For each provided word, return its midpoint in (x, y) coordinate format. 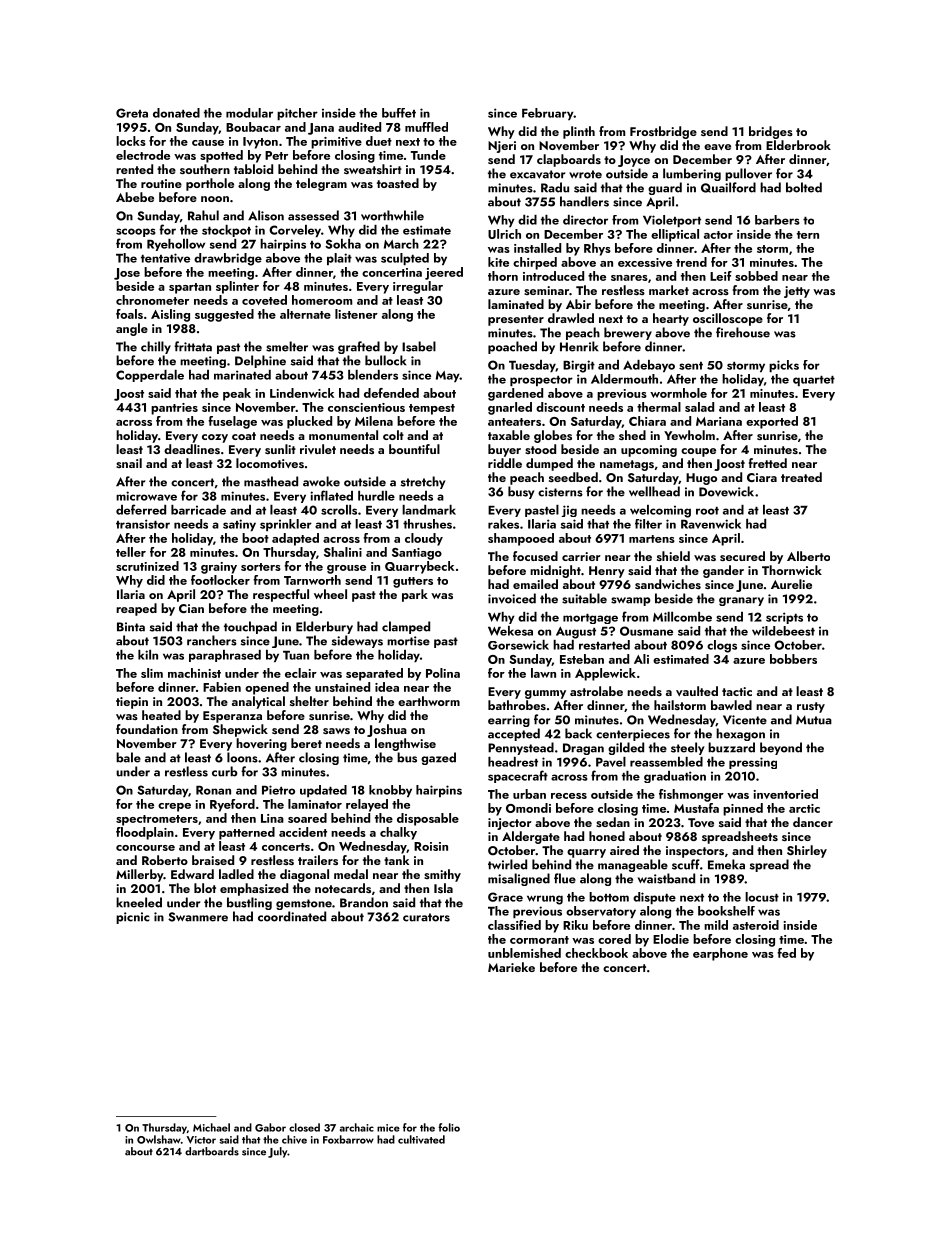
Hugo (701, 479)
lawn (543, 673)
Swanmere (198, 917)
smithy (442, 875)
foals (129, 314)
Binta (131, 627)
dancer (813, 822)
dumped (549, 464)
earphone (720, 954)
